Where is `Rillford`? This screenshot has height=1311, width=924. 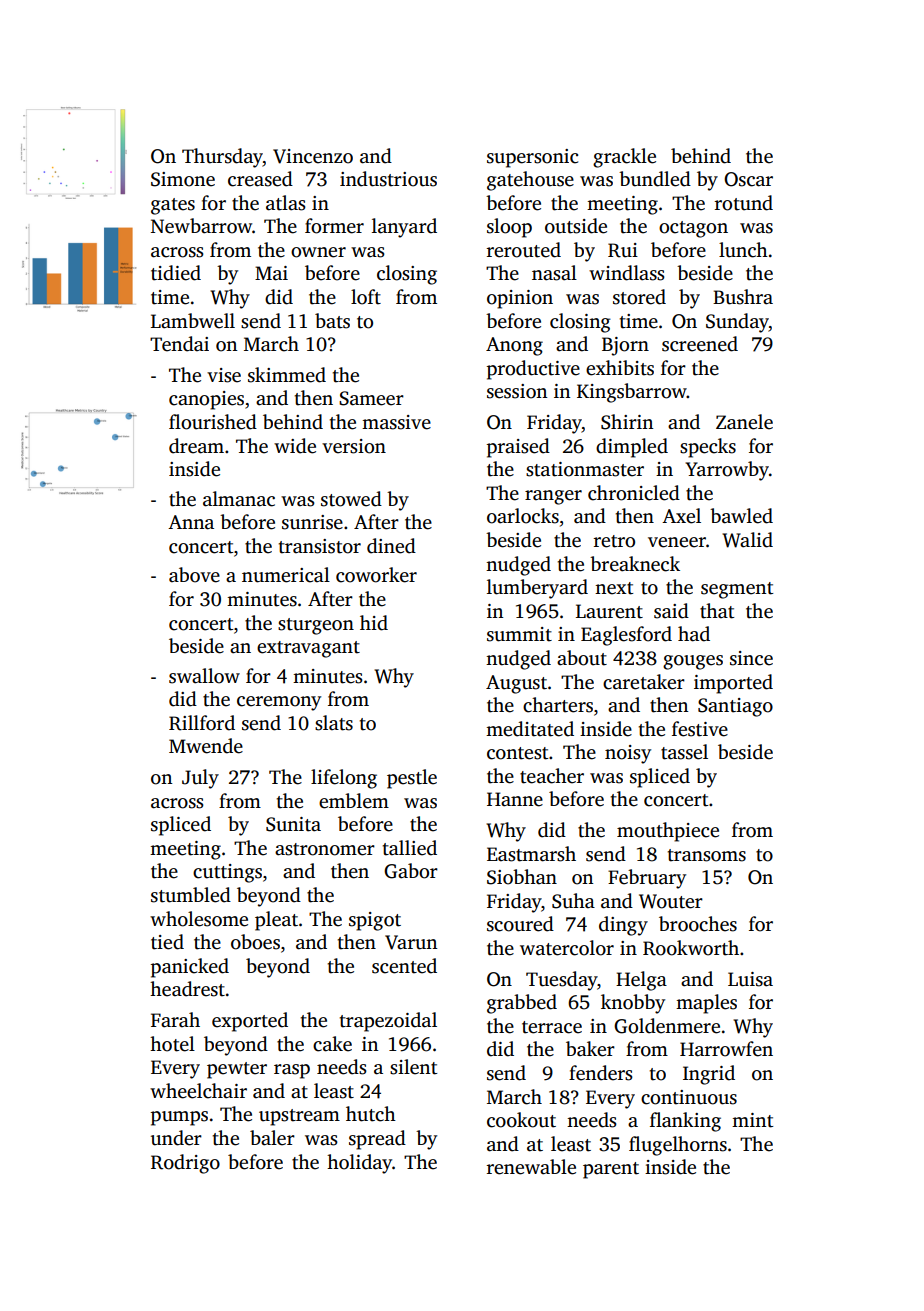
Rillford is located at coordinates (202, 723).
